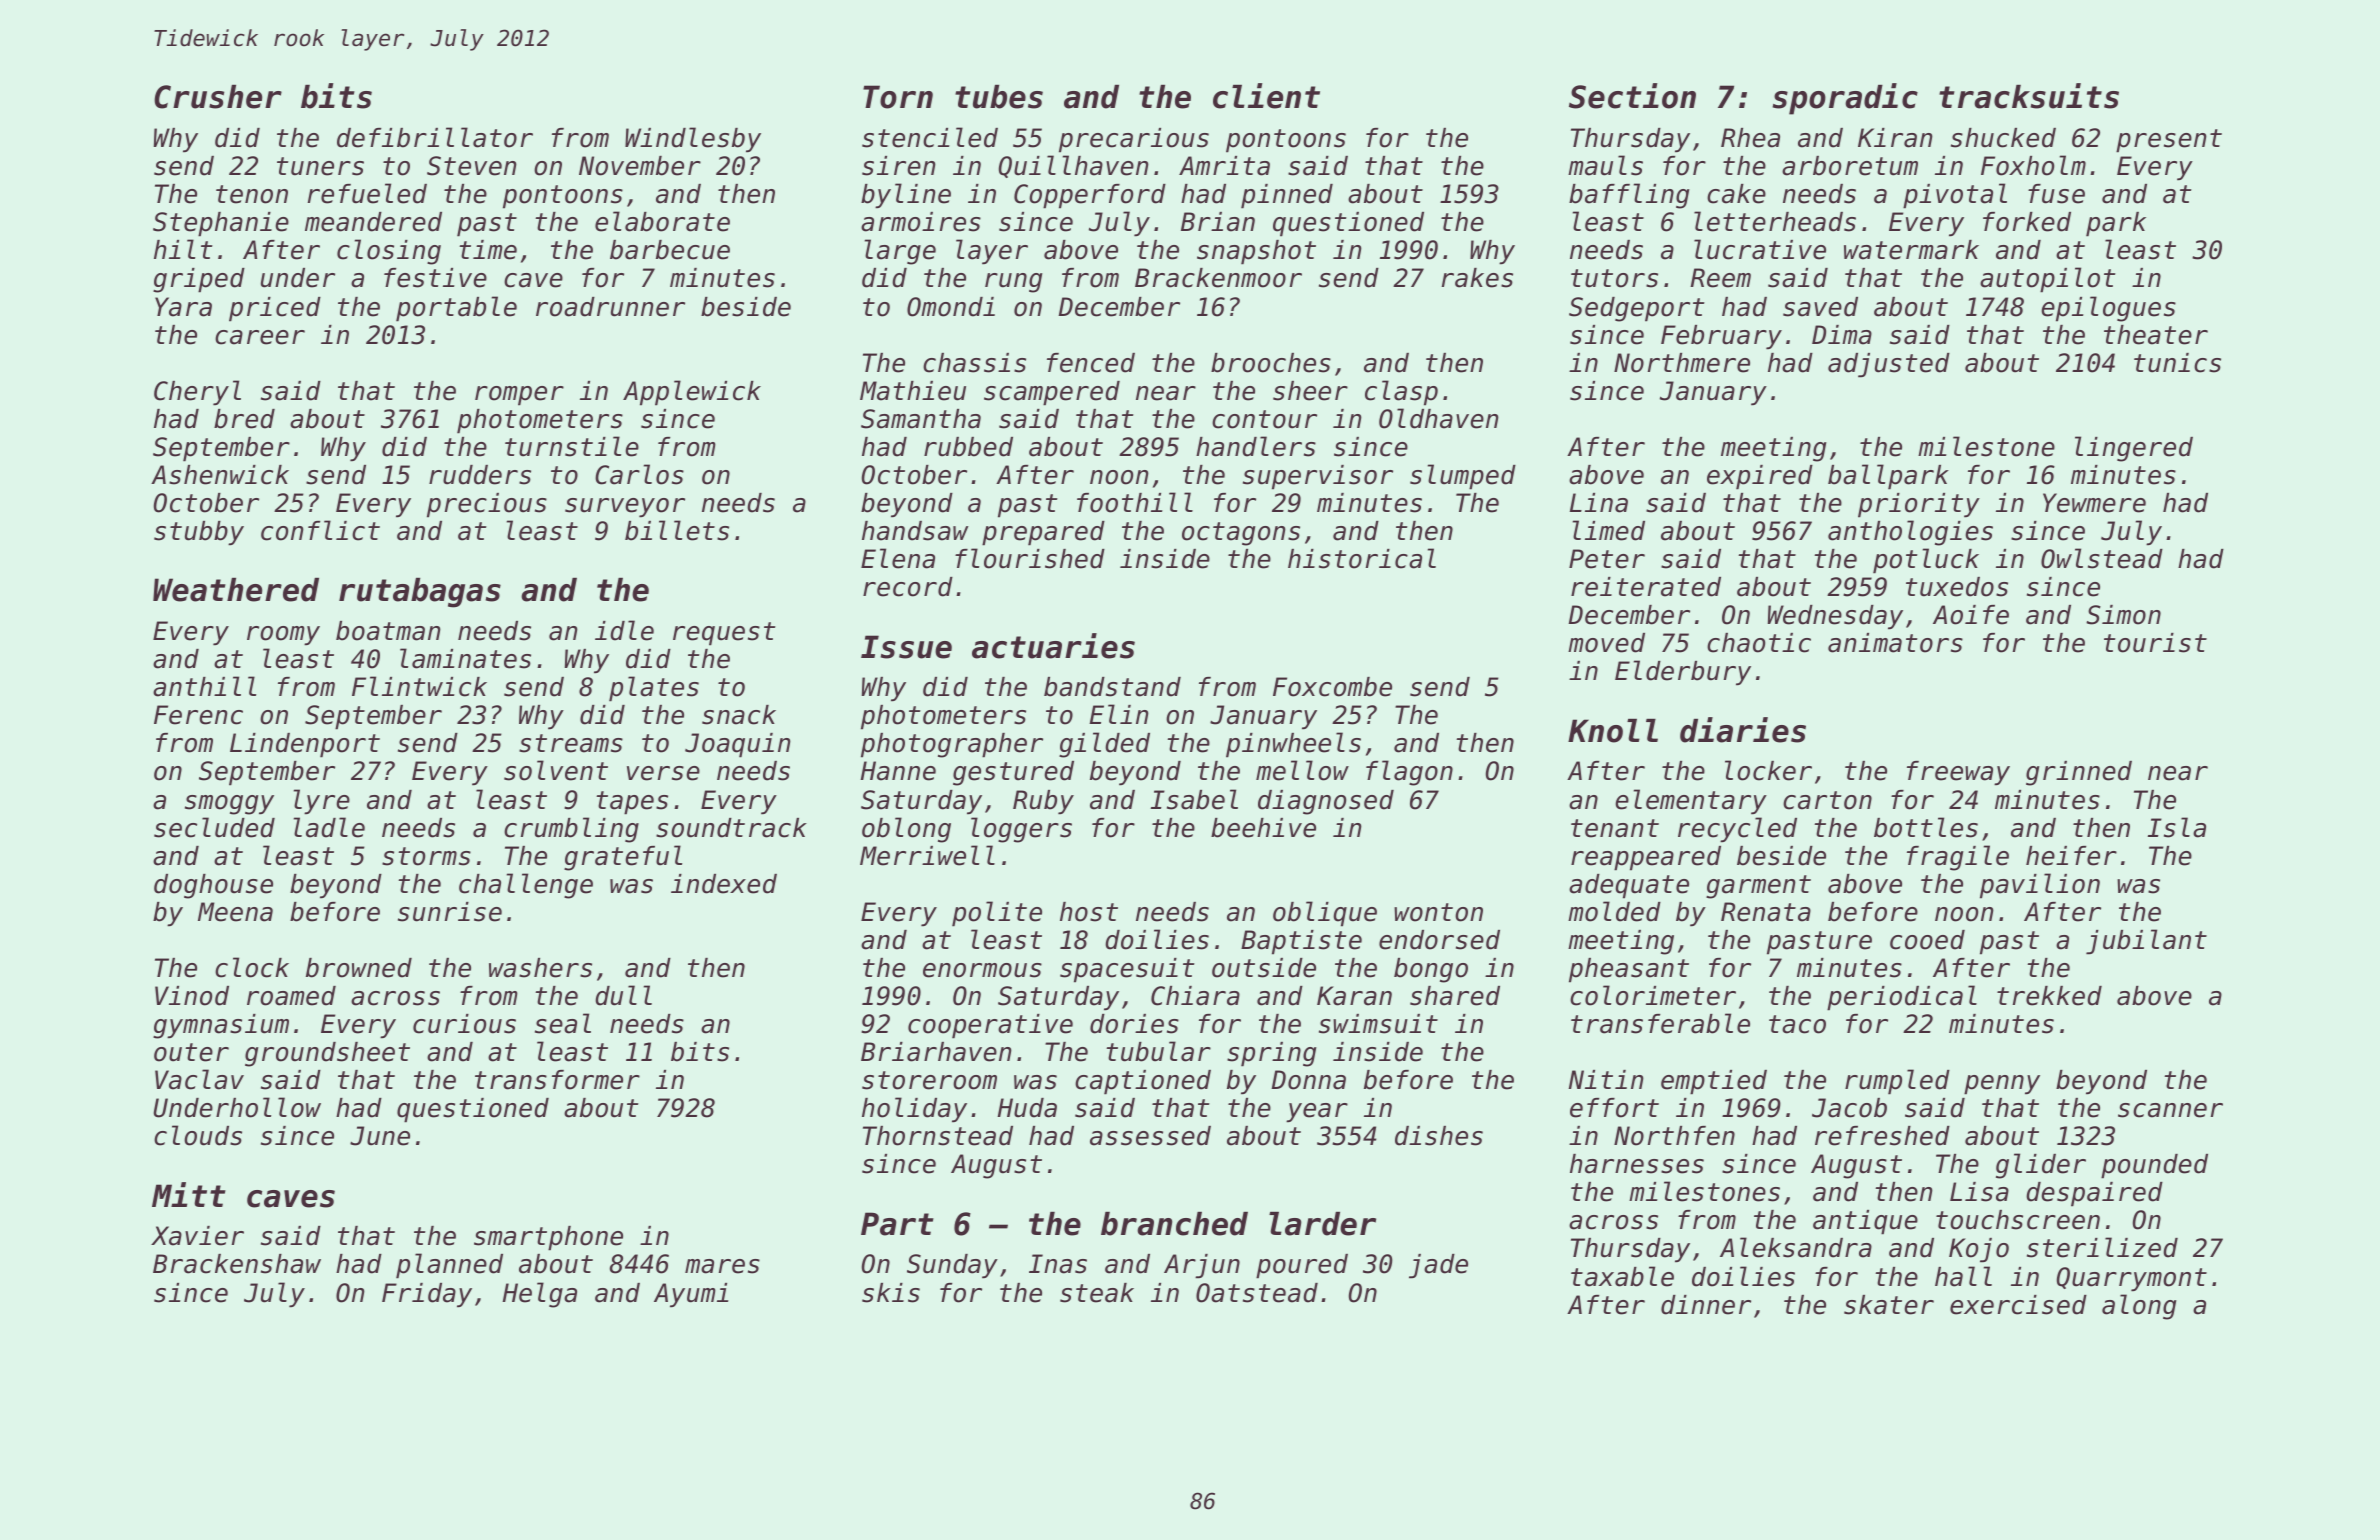 The height and width of the image is (1540, 2380). Describe the element at coordinates (189, 1194) in the image. I see `Mitt` at that location.
